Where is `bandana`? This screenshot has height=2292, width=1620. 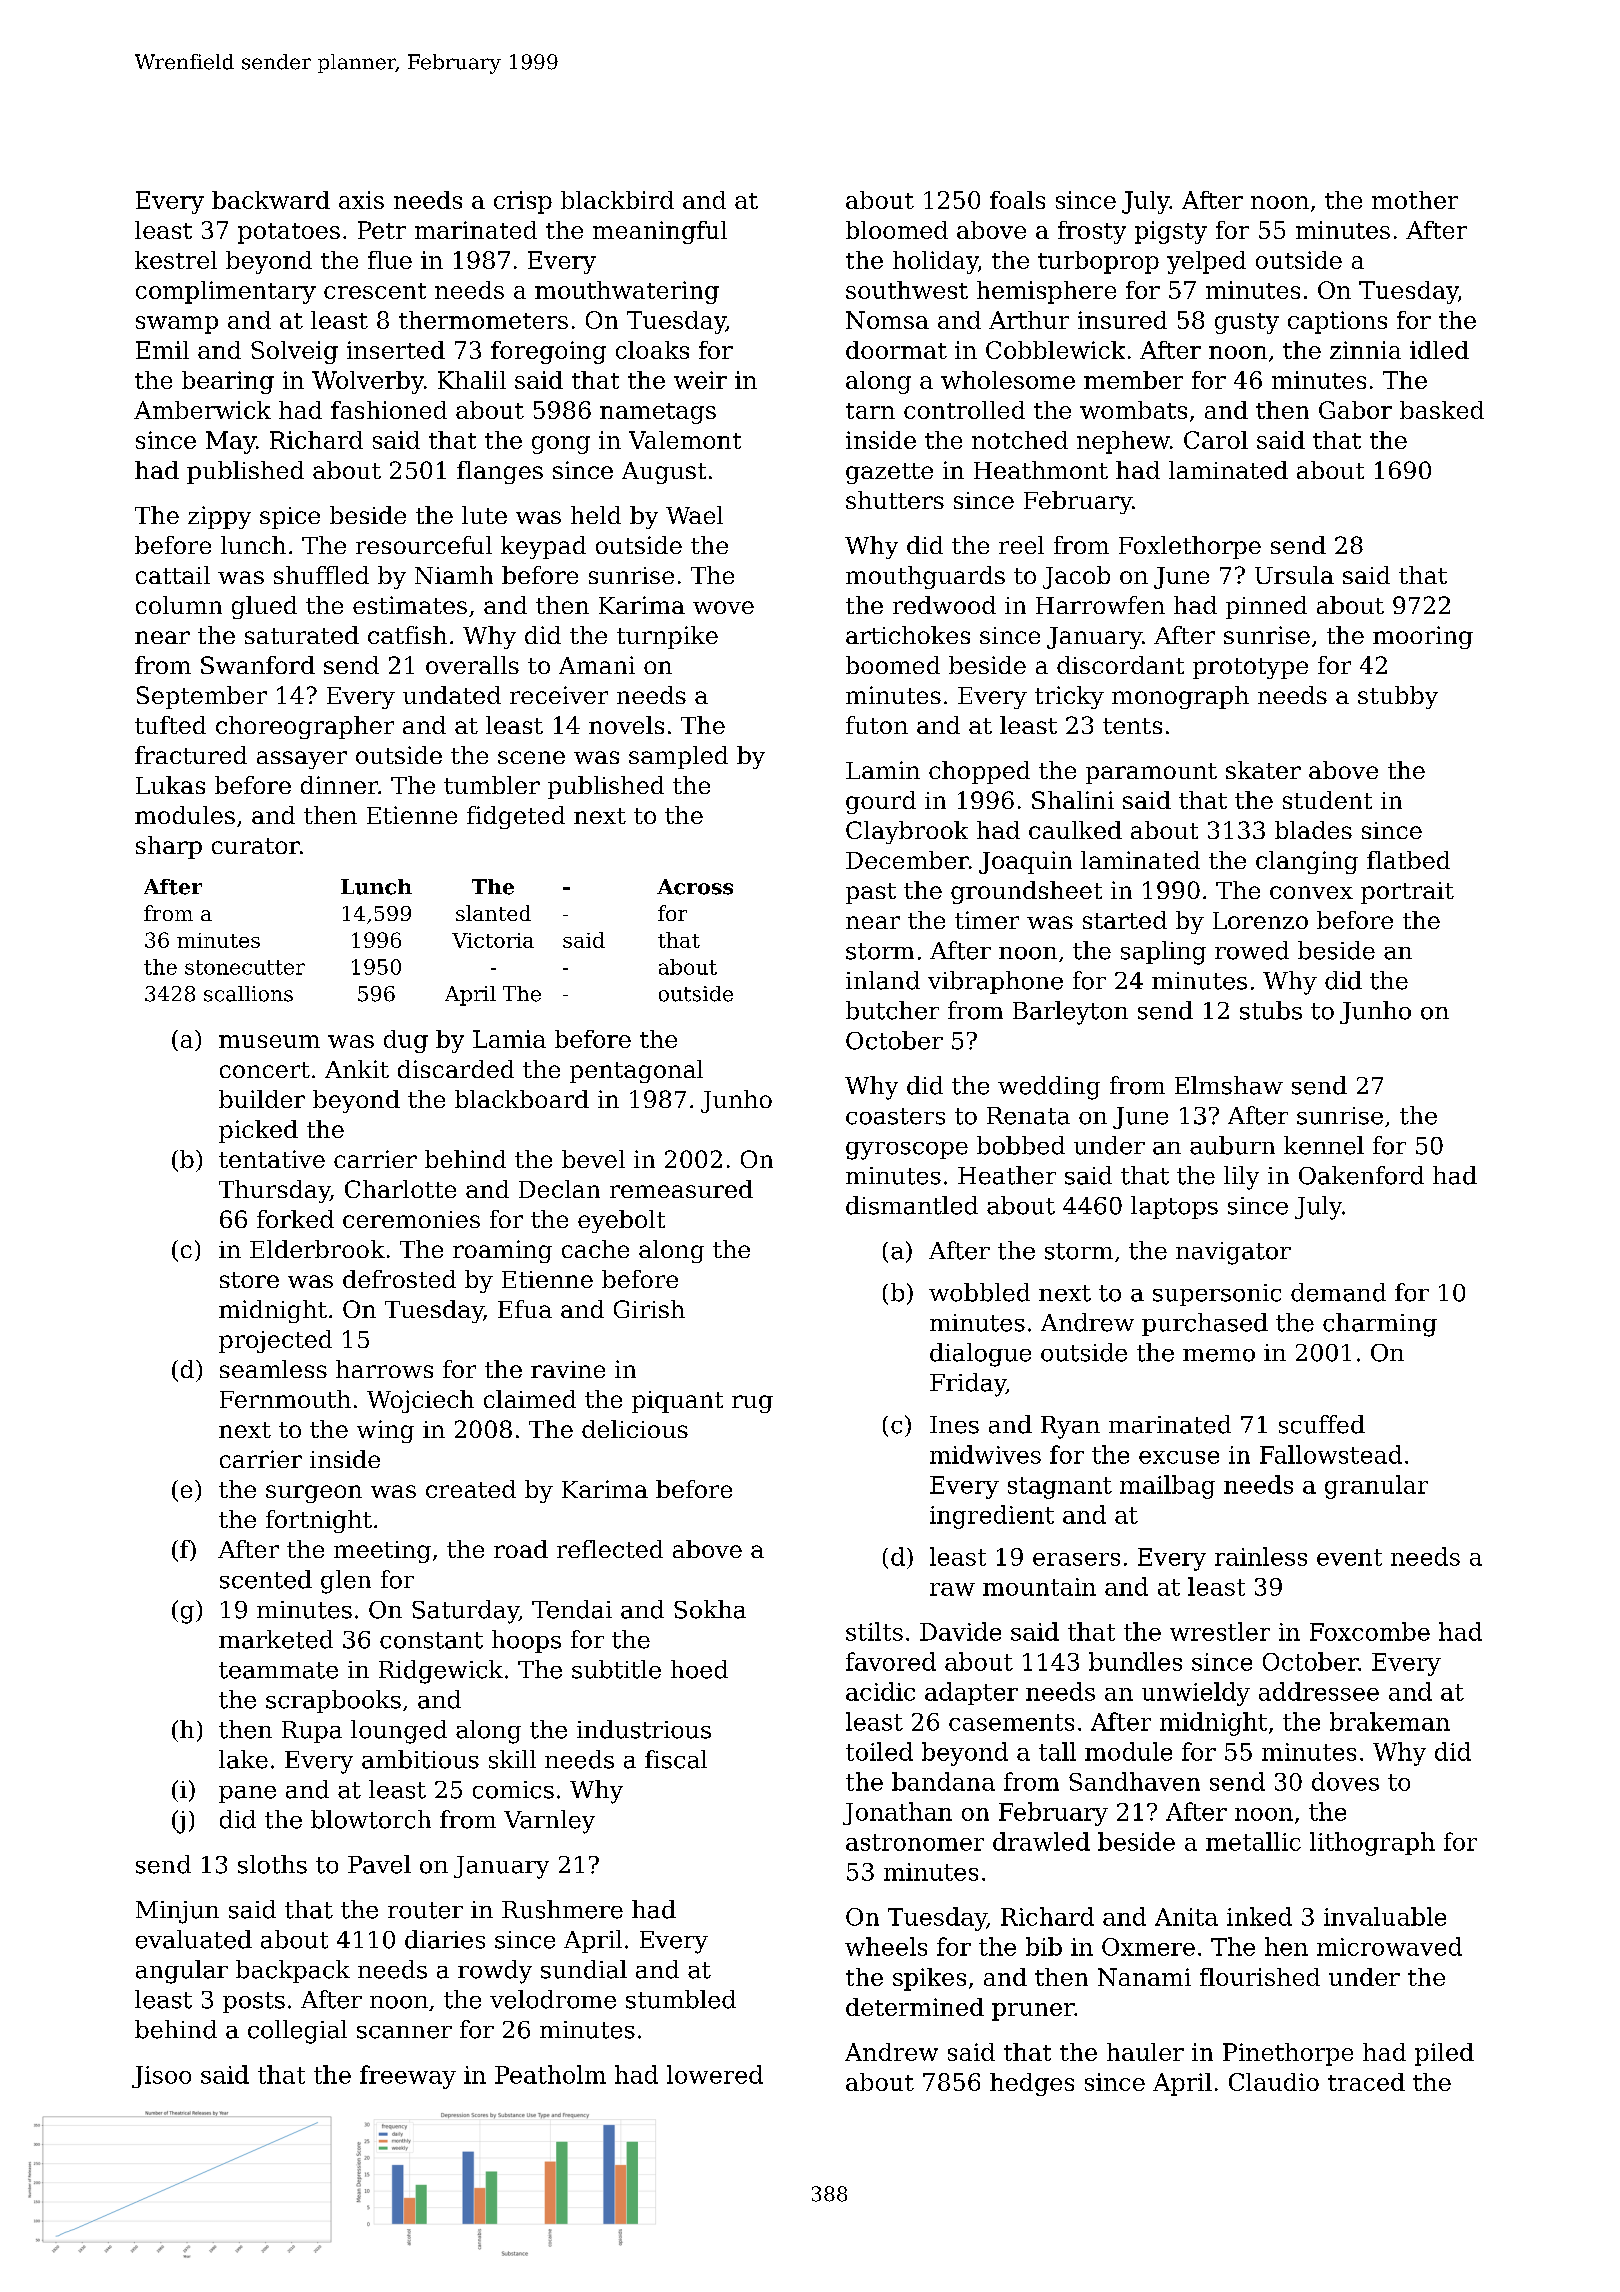
bandana is located at coordinates (943, 1781).
